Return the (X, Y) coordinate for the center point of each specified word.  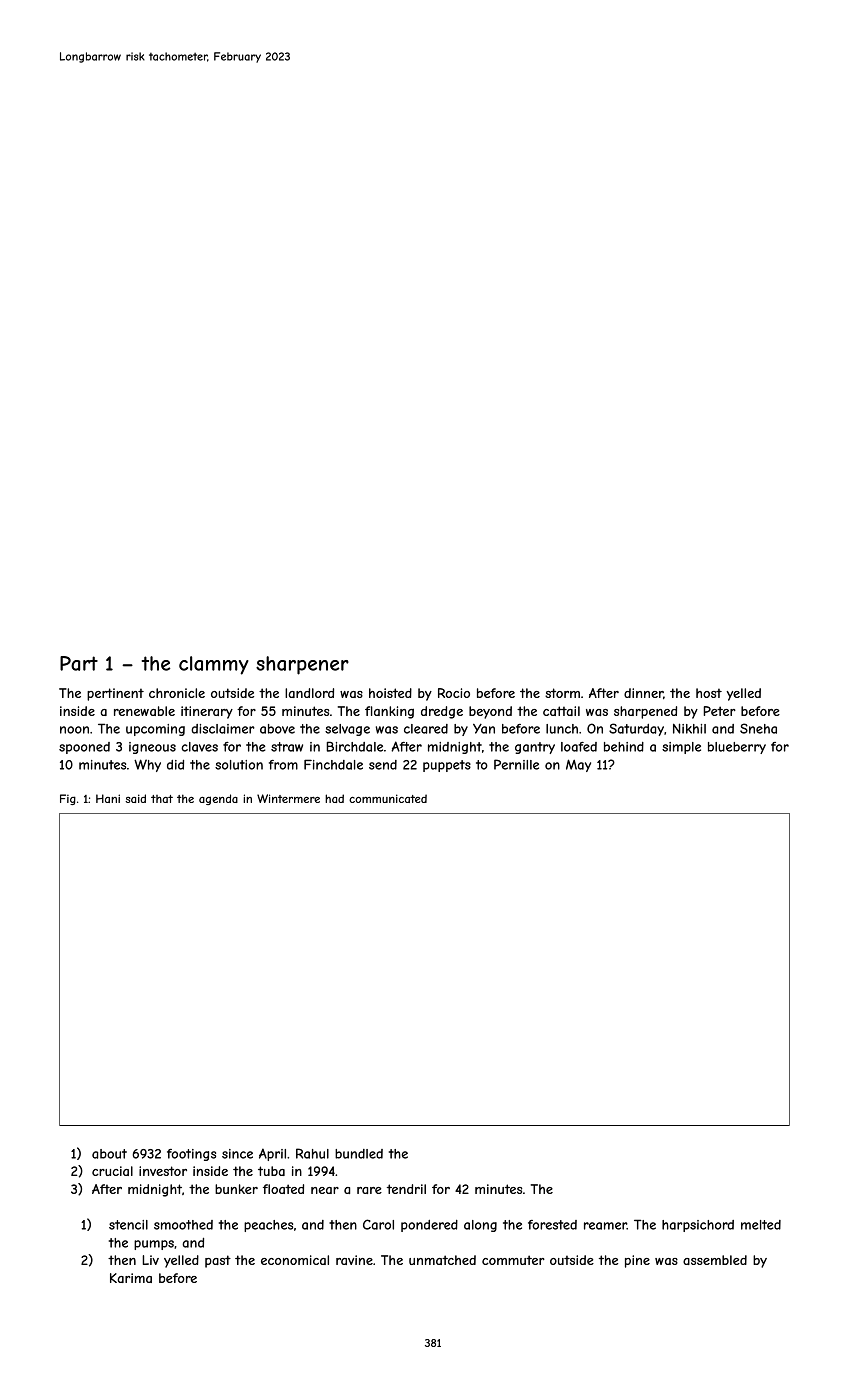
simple (681, 748)
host (709, 693)
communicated (388, 798)
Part (79, 663)
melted (761, 1225)
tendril (406, 1189)
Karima (131, 1278)
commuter (513, 1260)
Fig (68, 799)
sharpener (302, 665)
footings (191, 1155)
